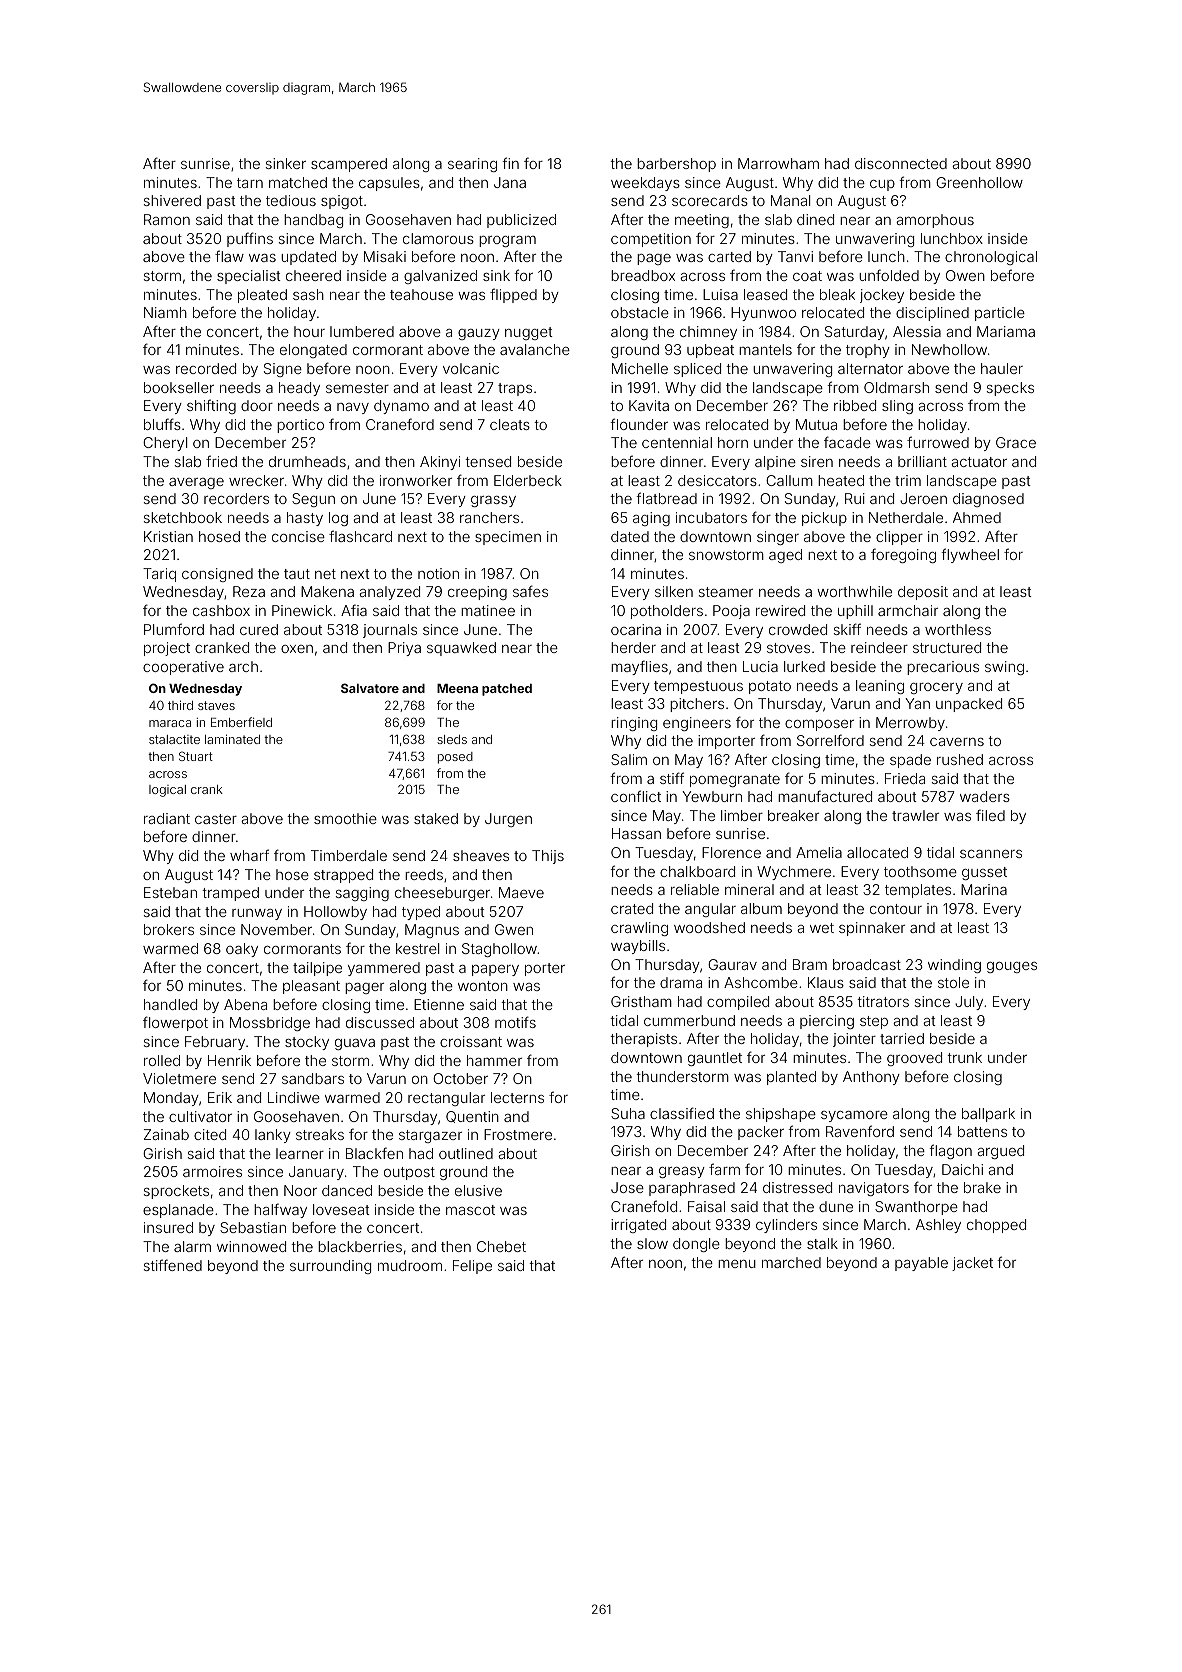 The image size is (1182, 1672). I want to click on diagnosed, so click(988, 500).
